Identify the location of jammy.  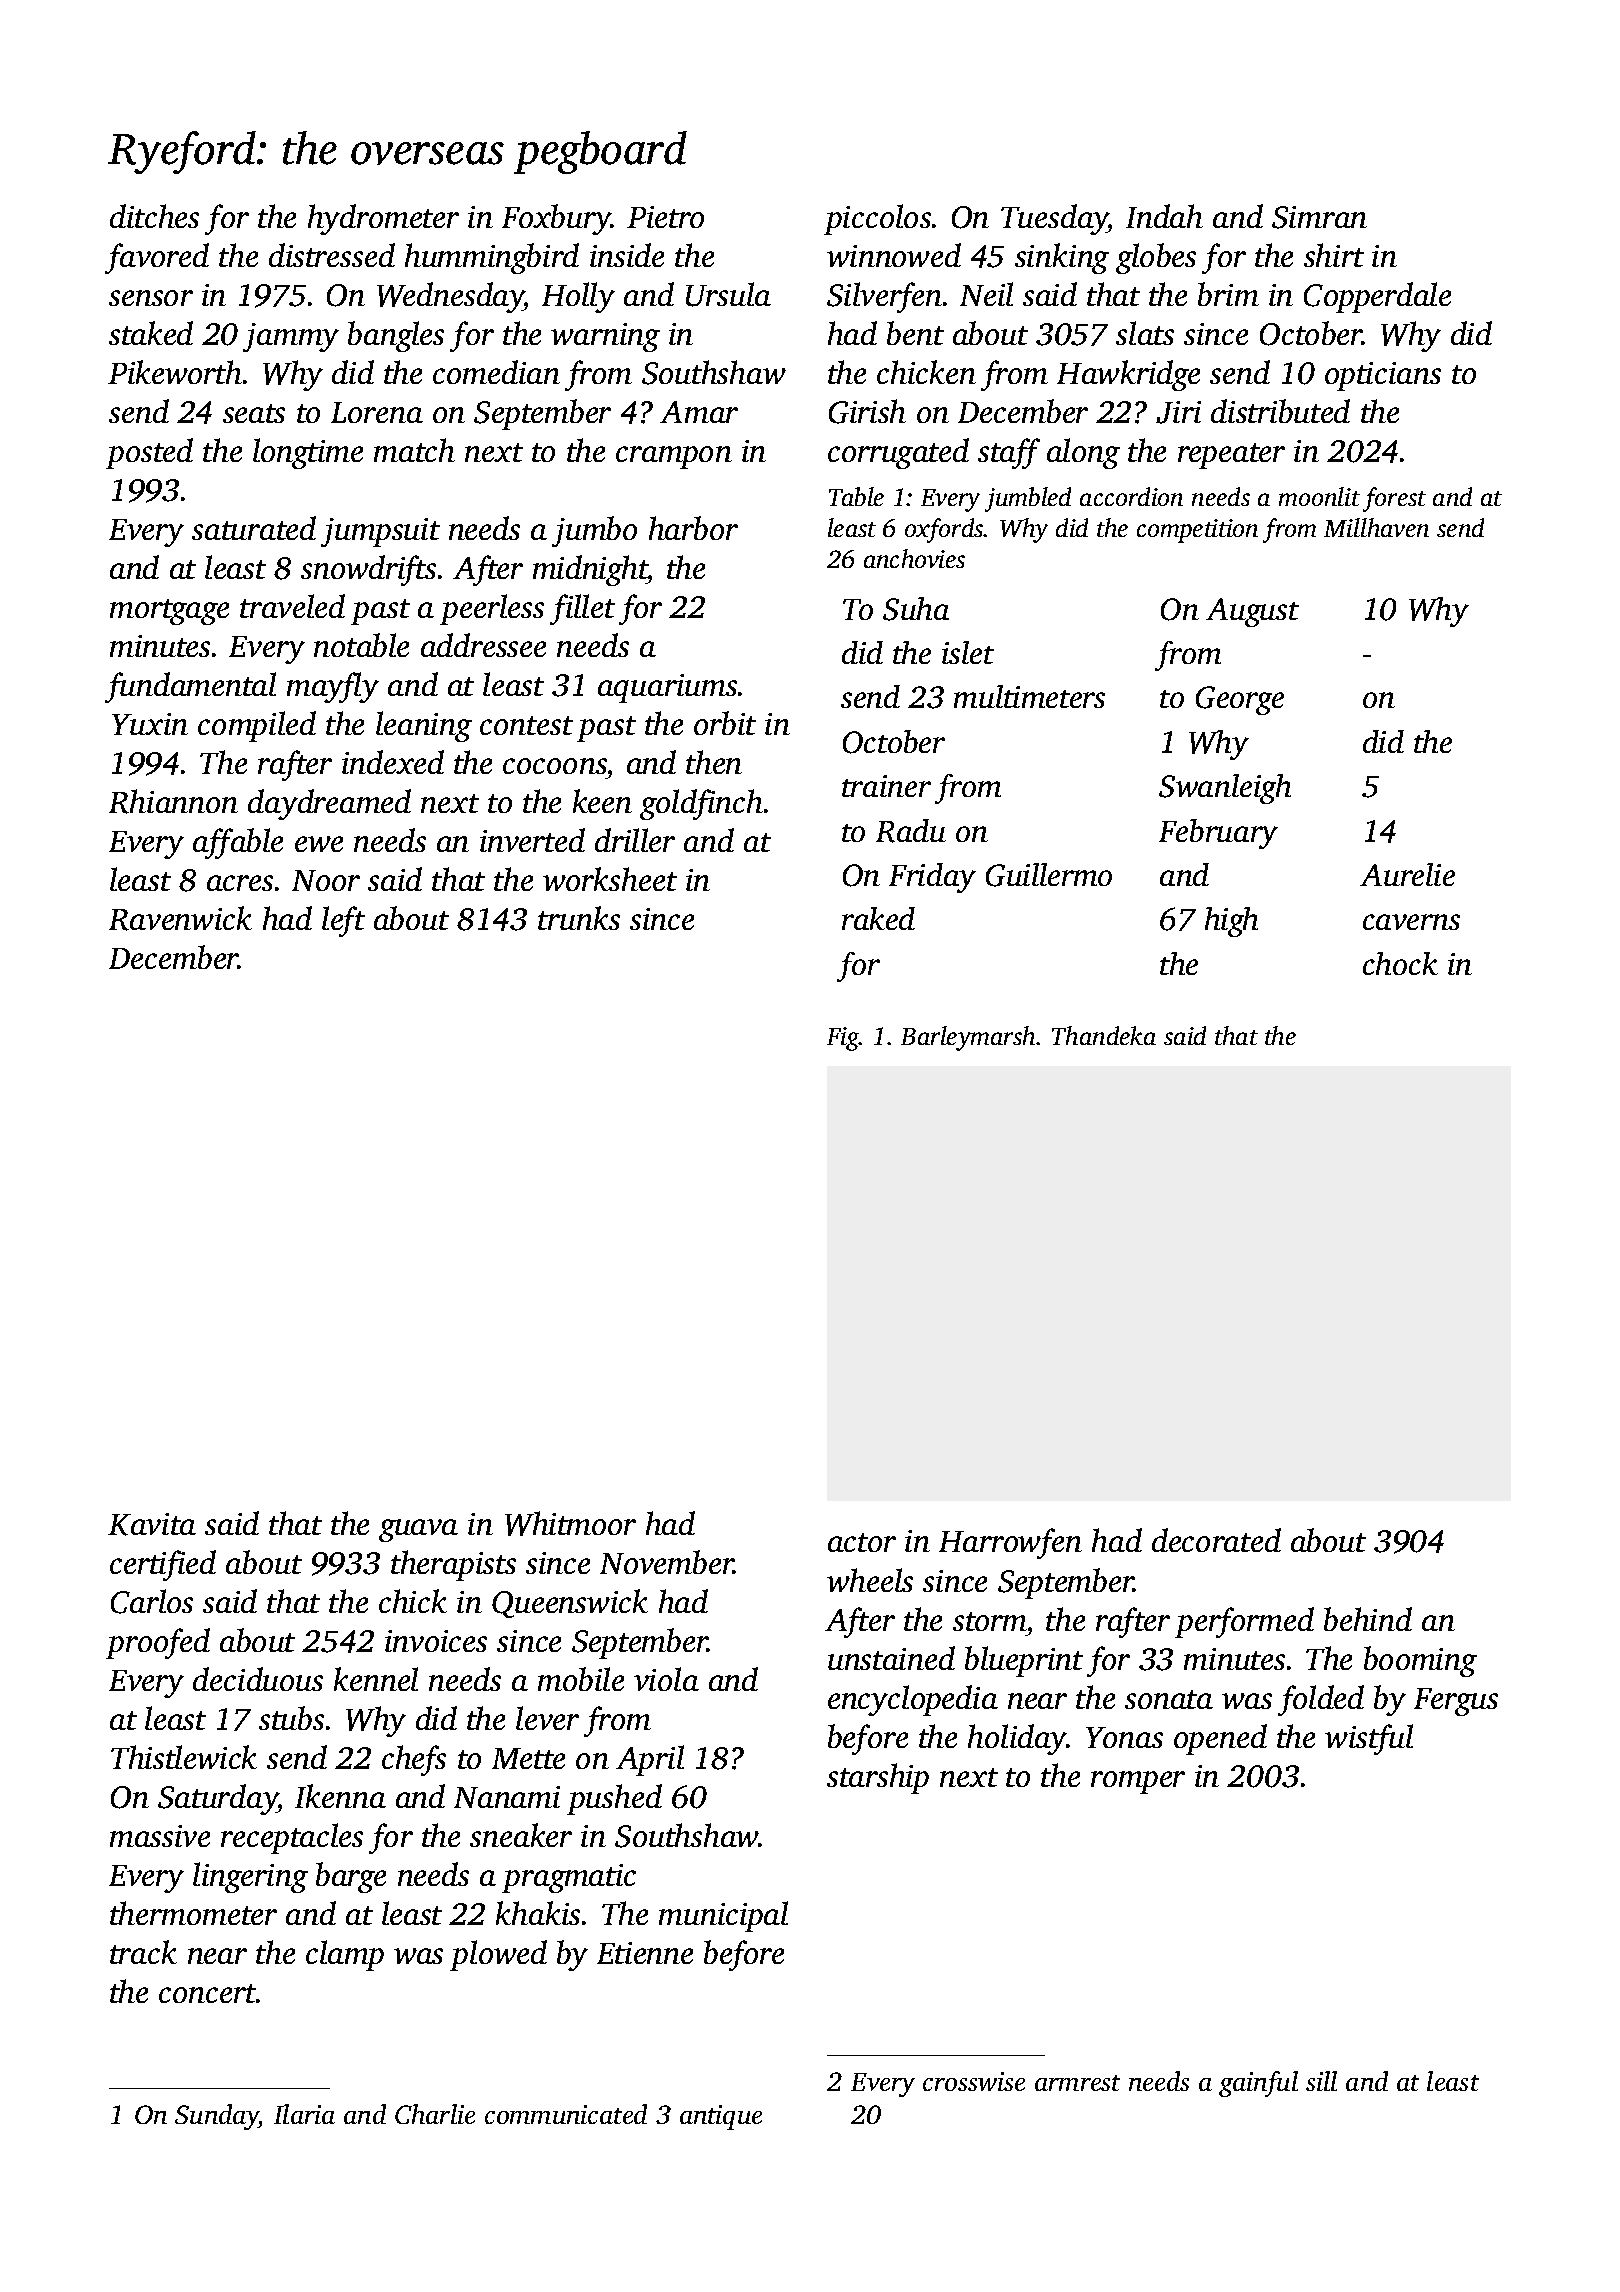
(291, 337).
